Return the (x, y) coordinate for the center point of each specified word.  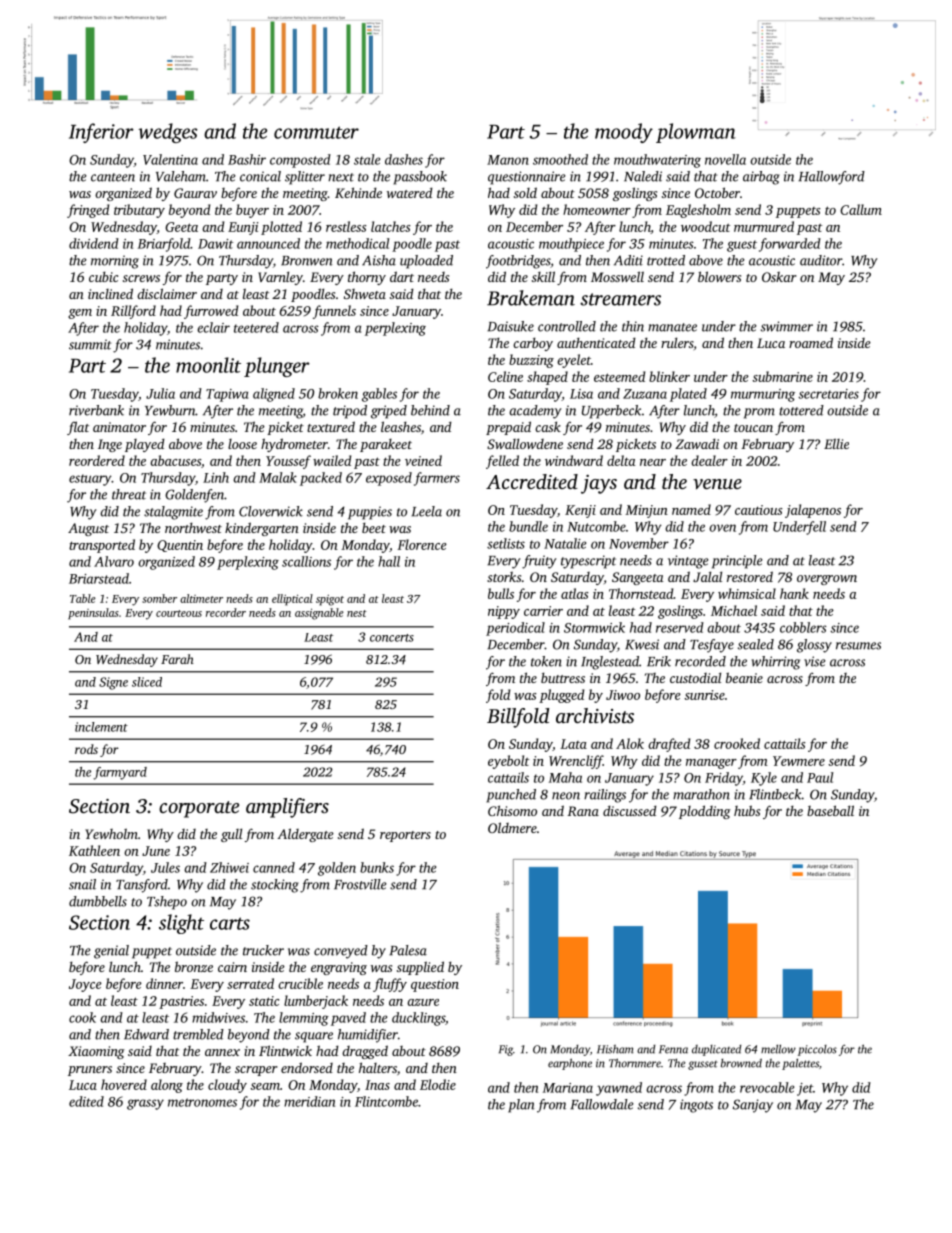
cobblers (803, 627)
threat (129, 494)
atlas (575, 593)
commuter (316, 132)
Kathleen (94, 850)
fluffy (390, 985)
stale (367, 159)
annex (222, 1052)
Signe (113, 683)
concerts (392, 638)
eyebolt (509, 762)
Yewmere (799, 761)
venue (717, 484)
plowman (696, 133)
